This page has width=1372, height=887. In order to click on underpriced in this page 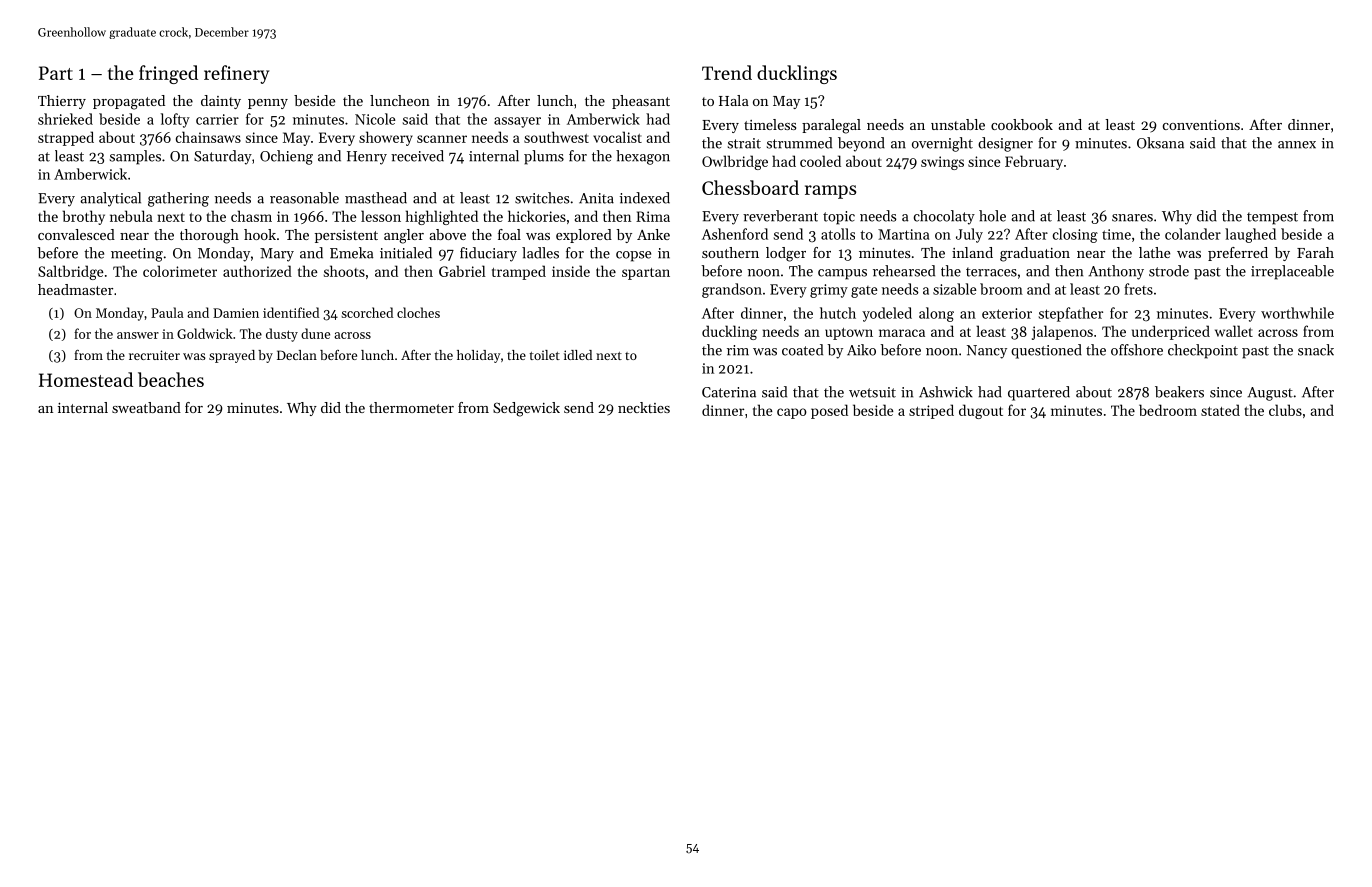, I will do `click(1171, 332)`.
